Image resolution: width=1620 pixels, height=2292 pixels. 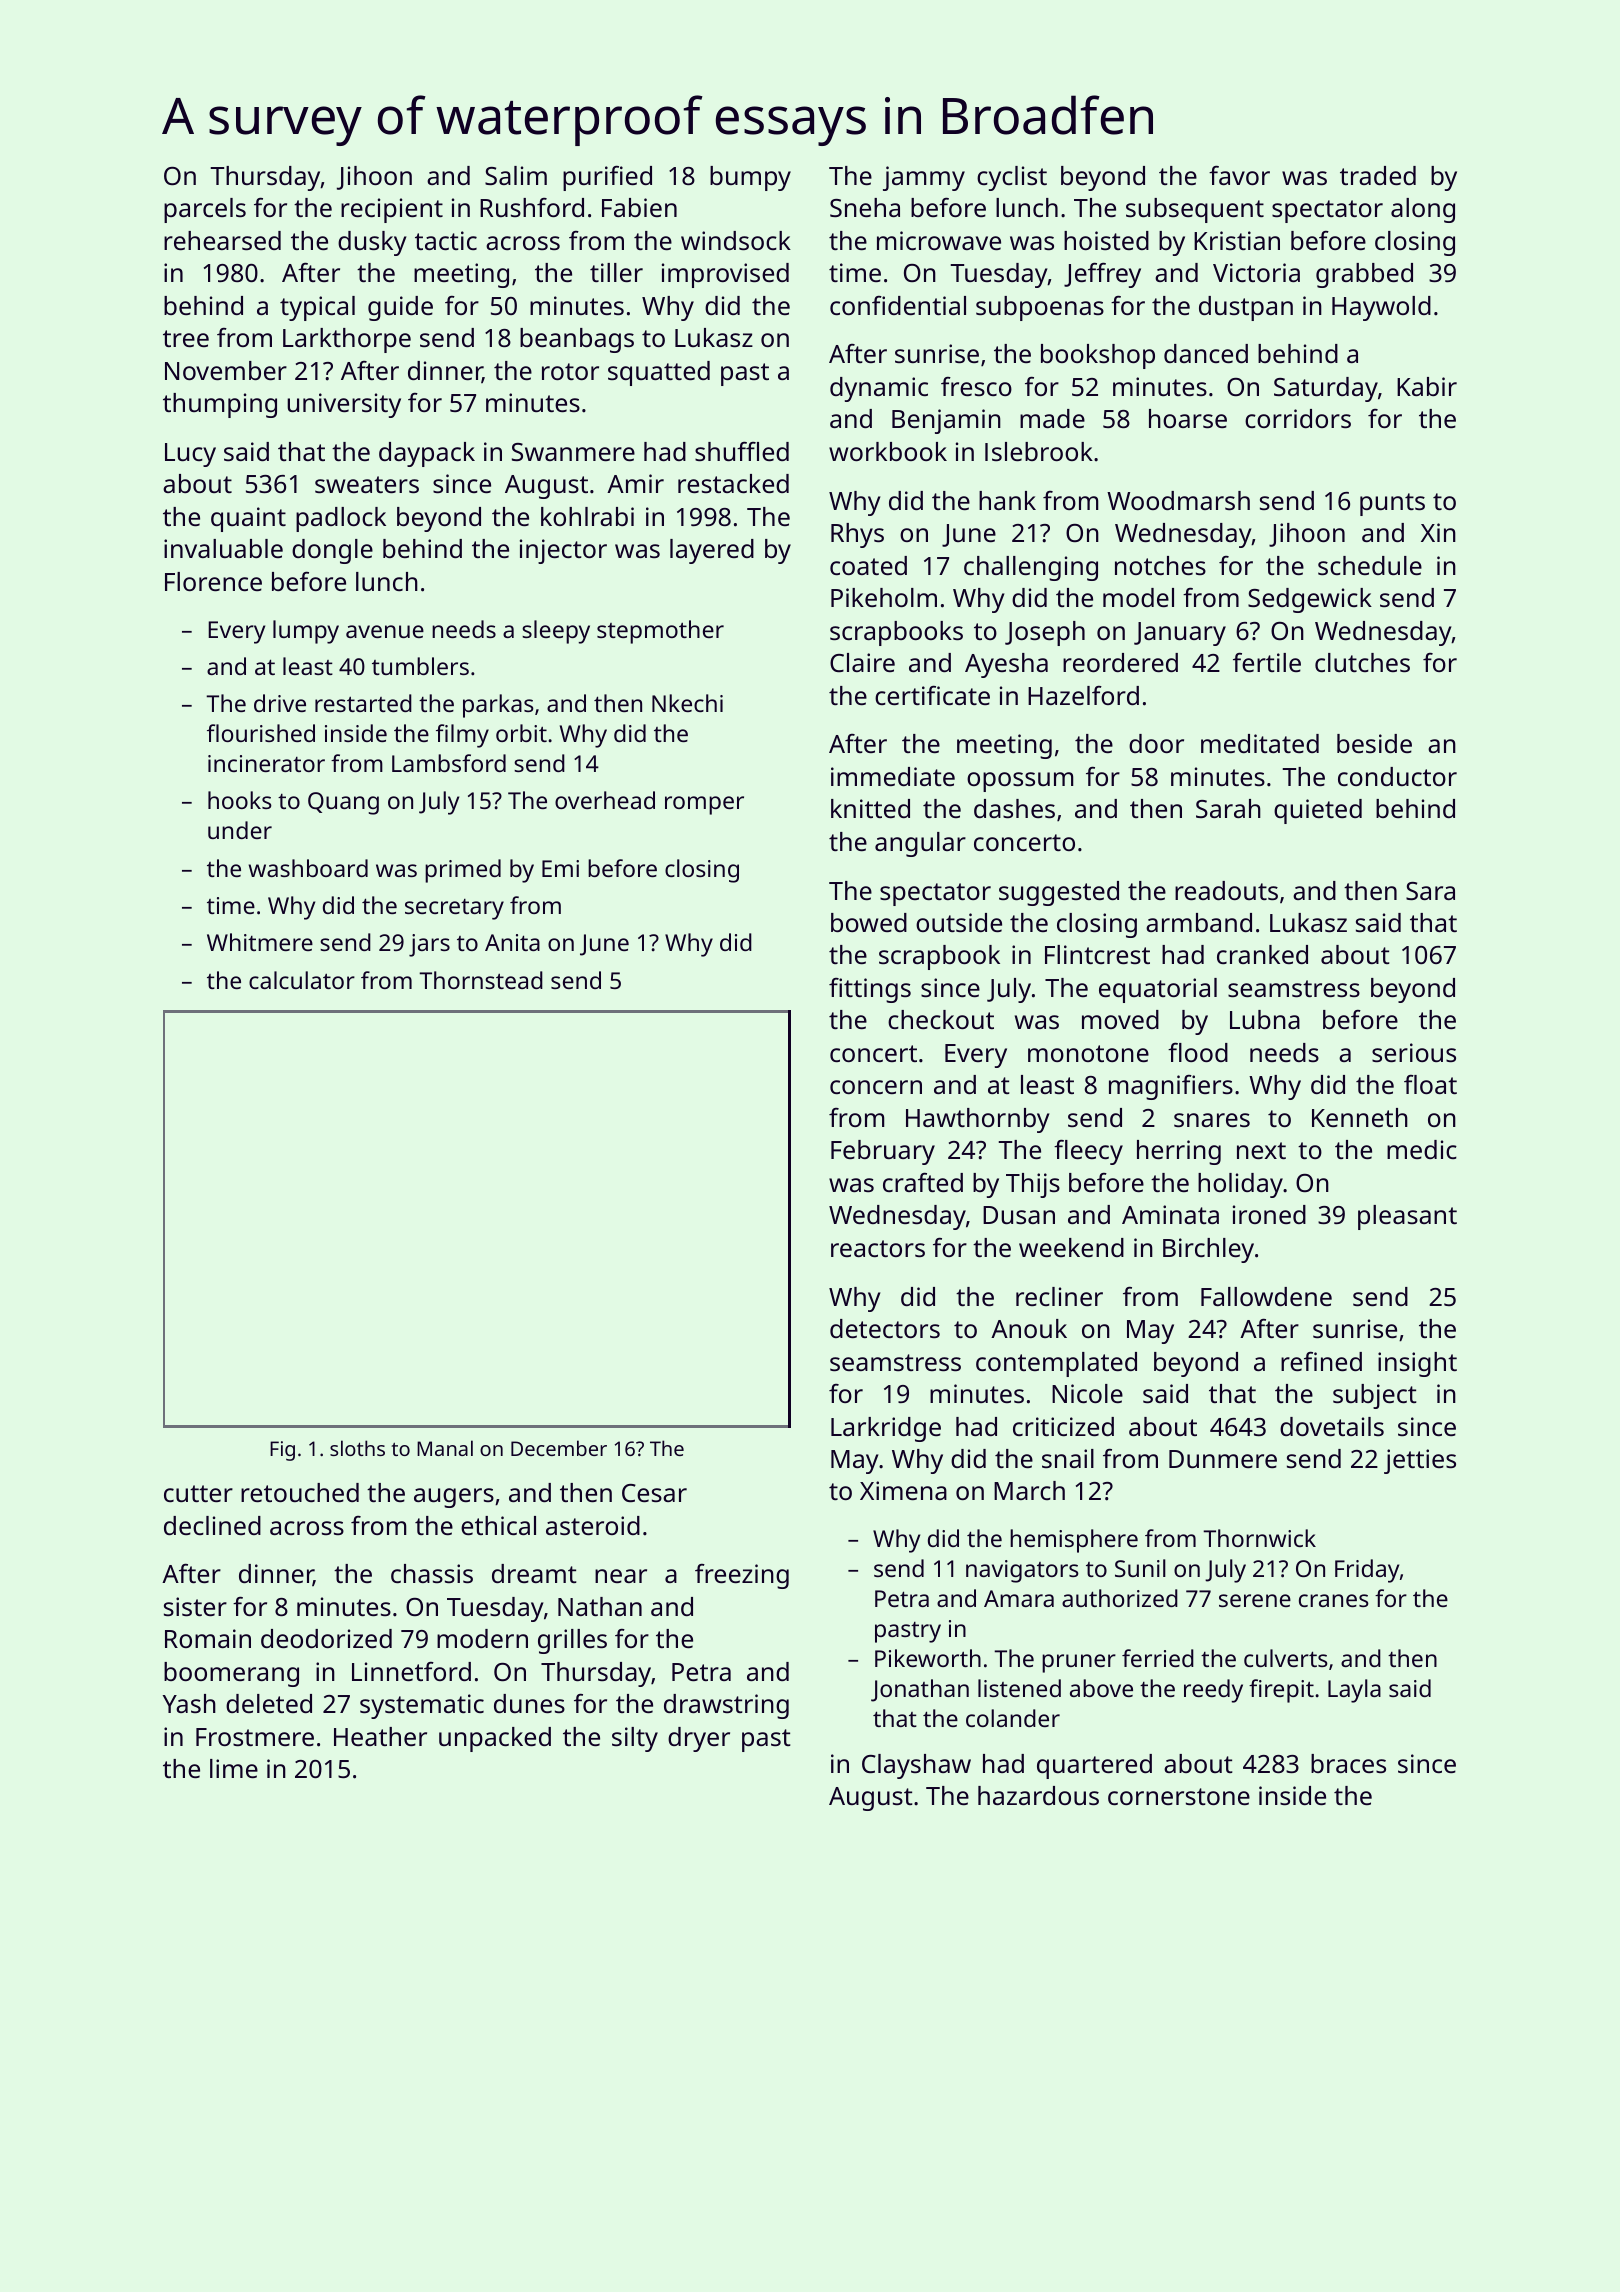 I want to click on Xin, so click(x=1438, y=532).
